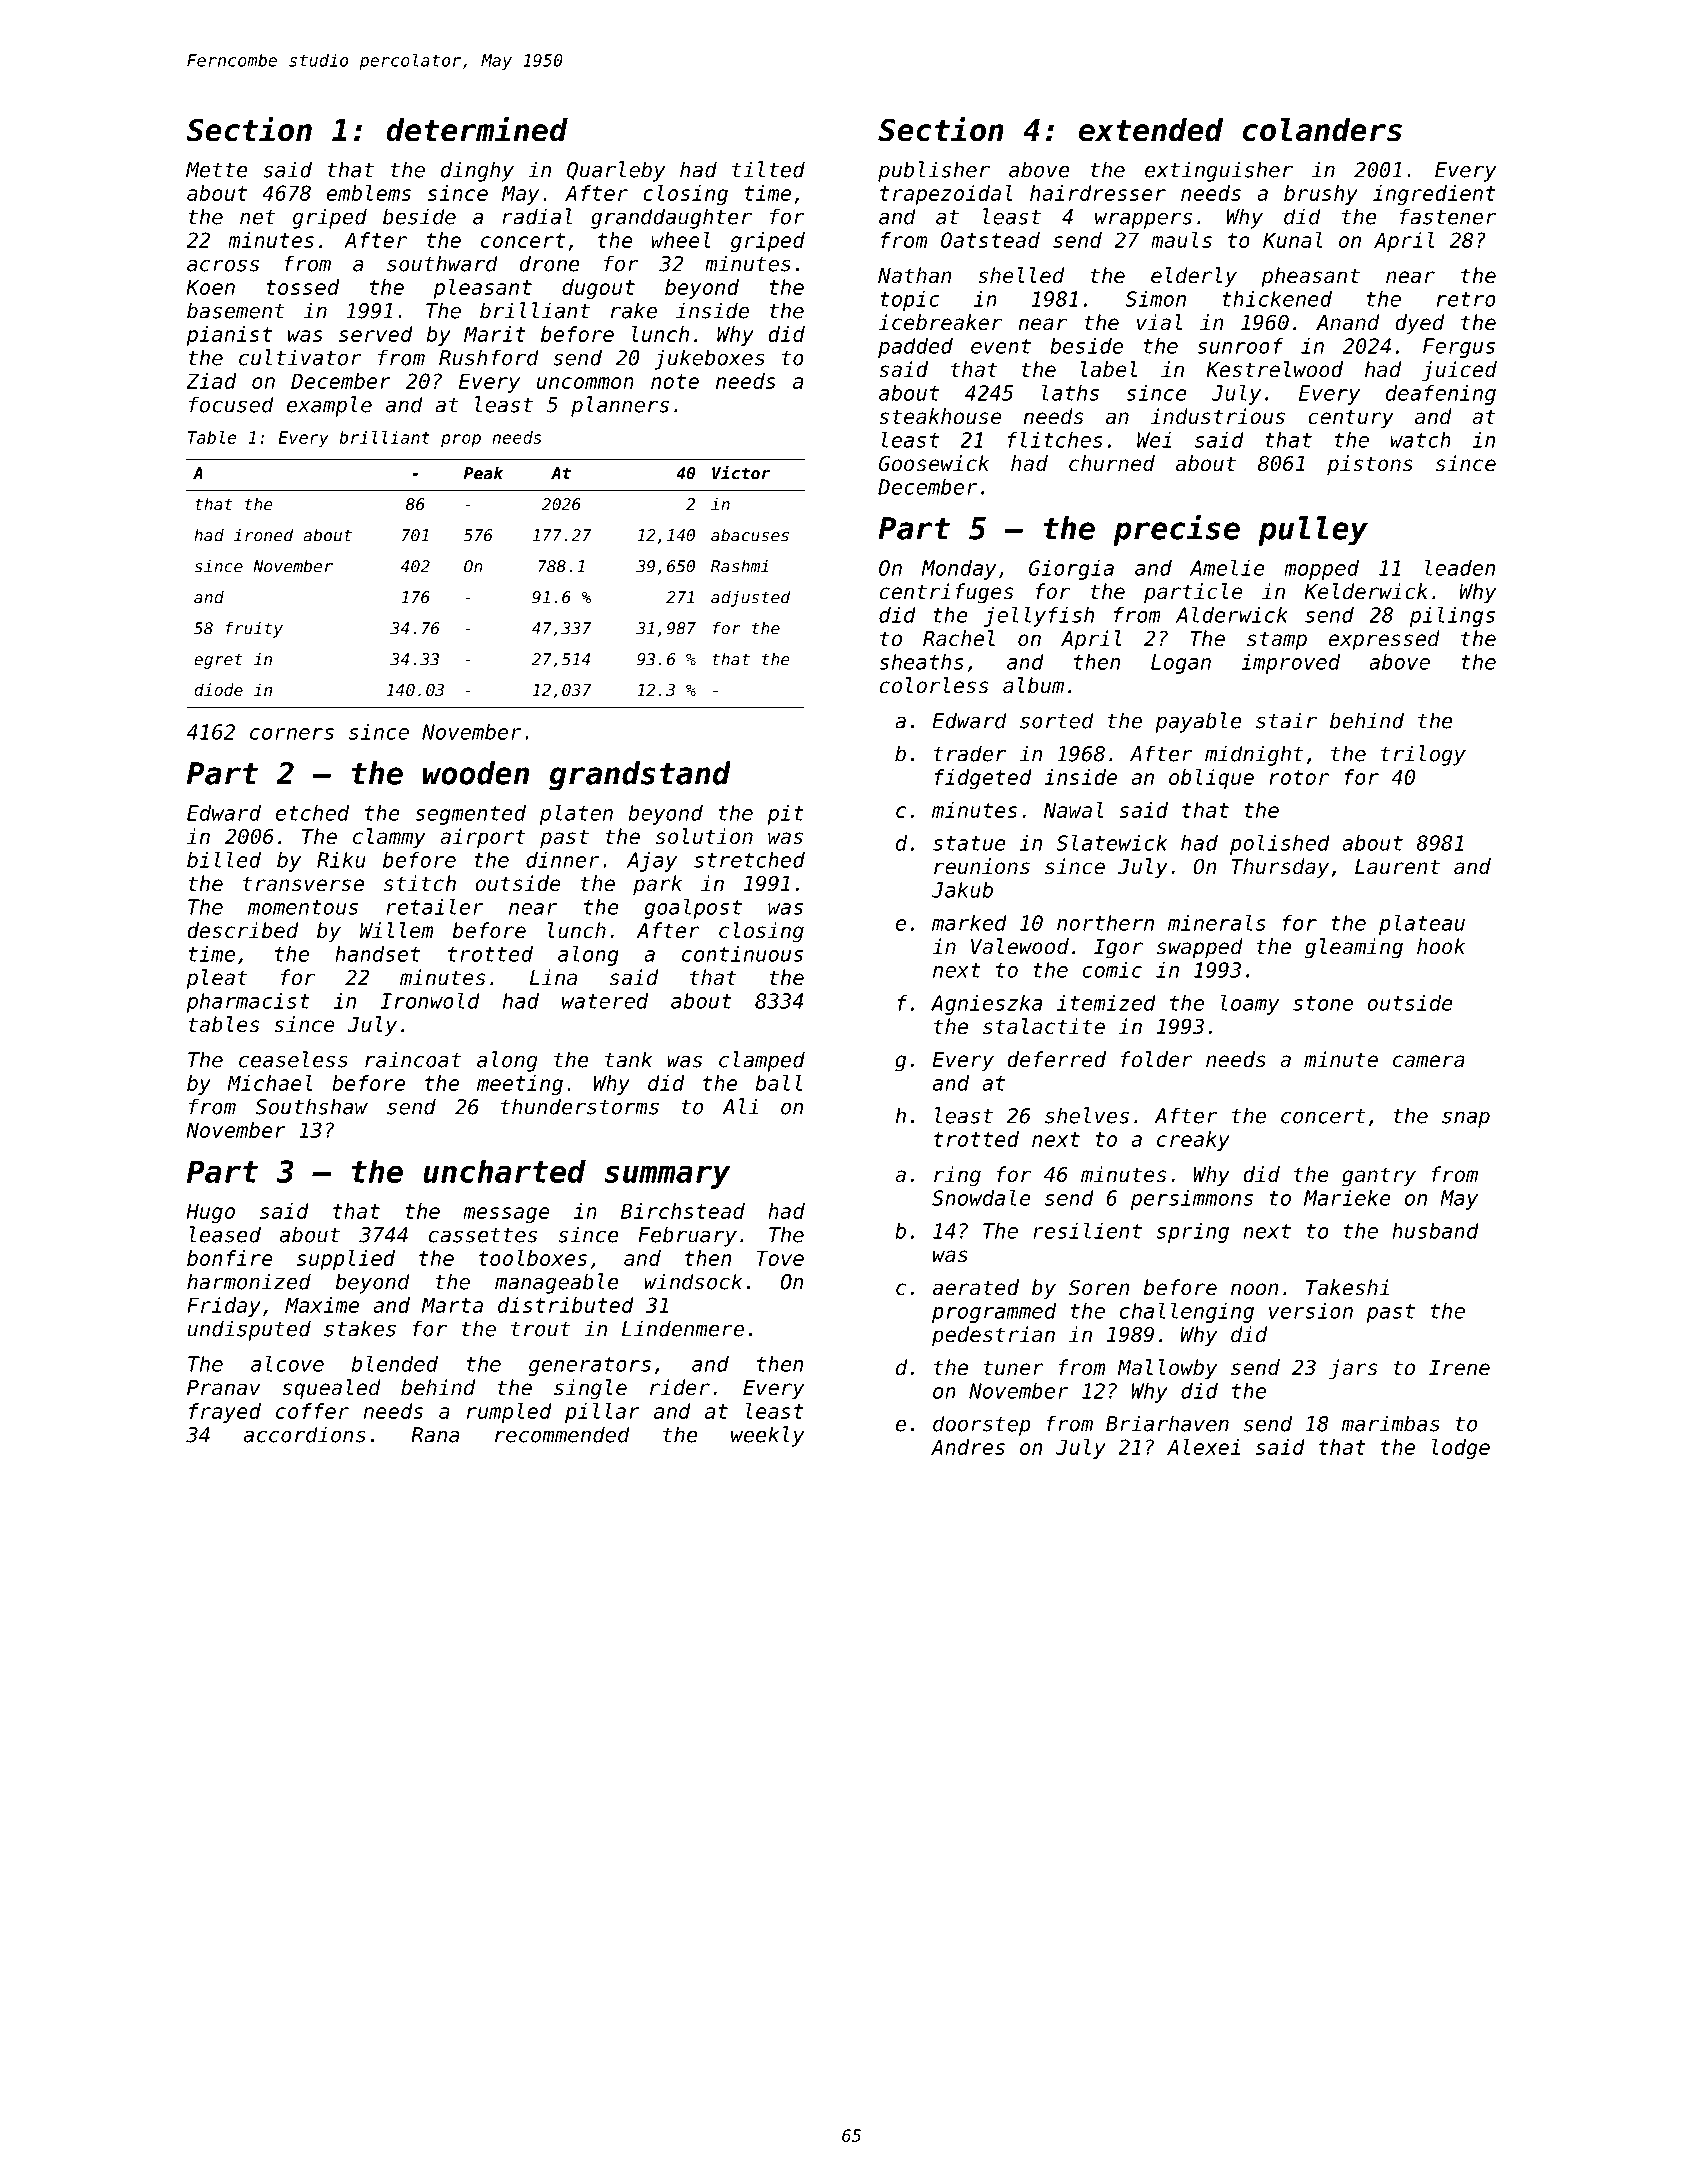  Describe the element at coordinates (1192, 1200) in the page. I see `persimmons` at that location.
